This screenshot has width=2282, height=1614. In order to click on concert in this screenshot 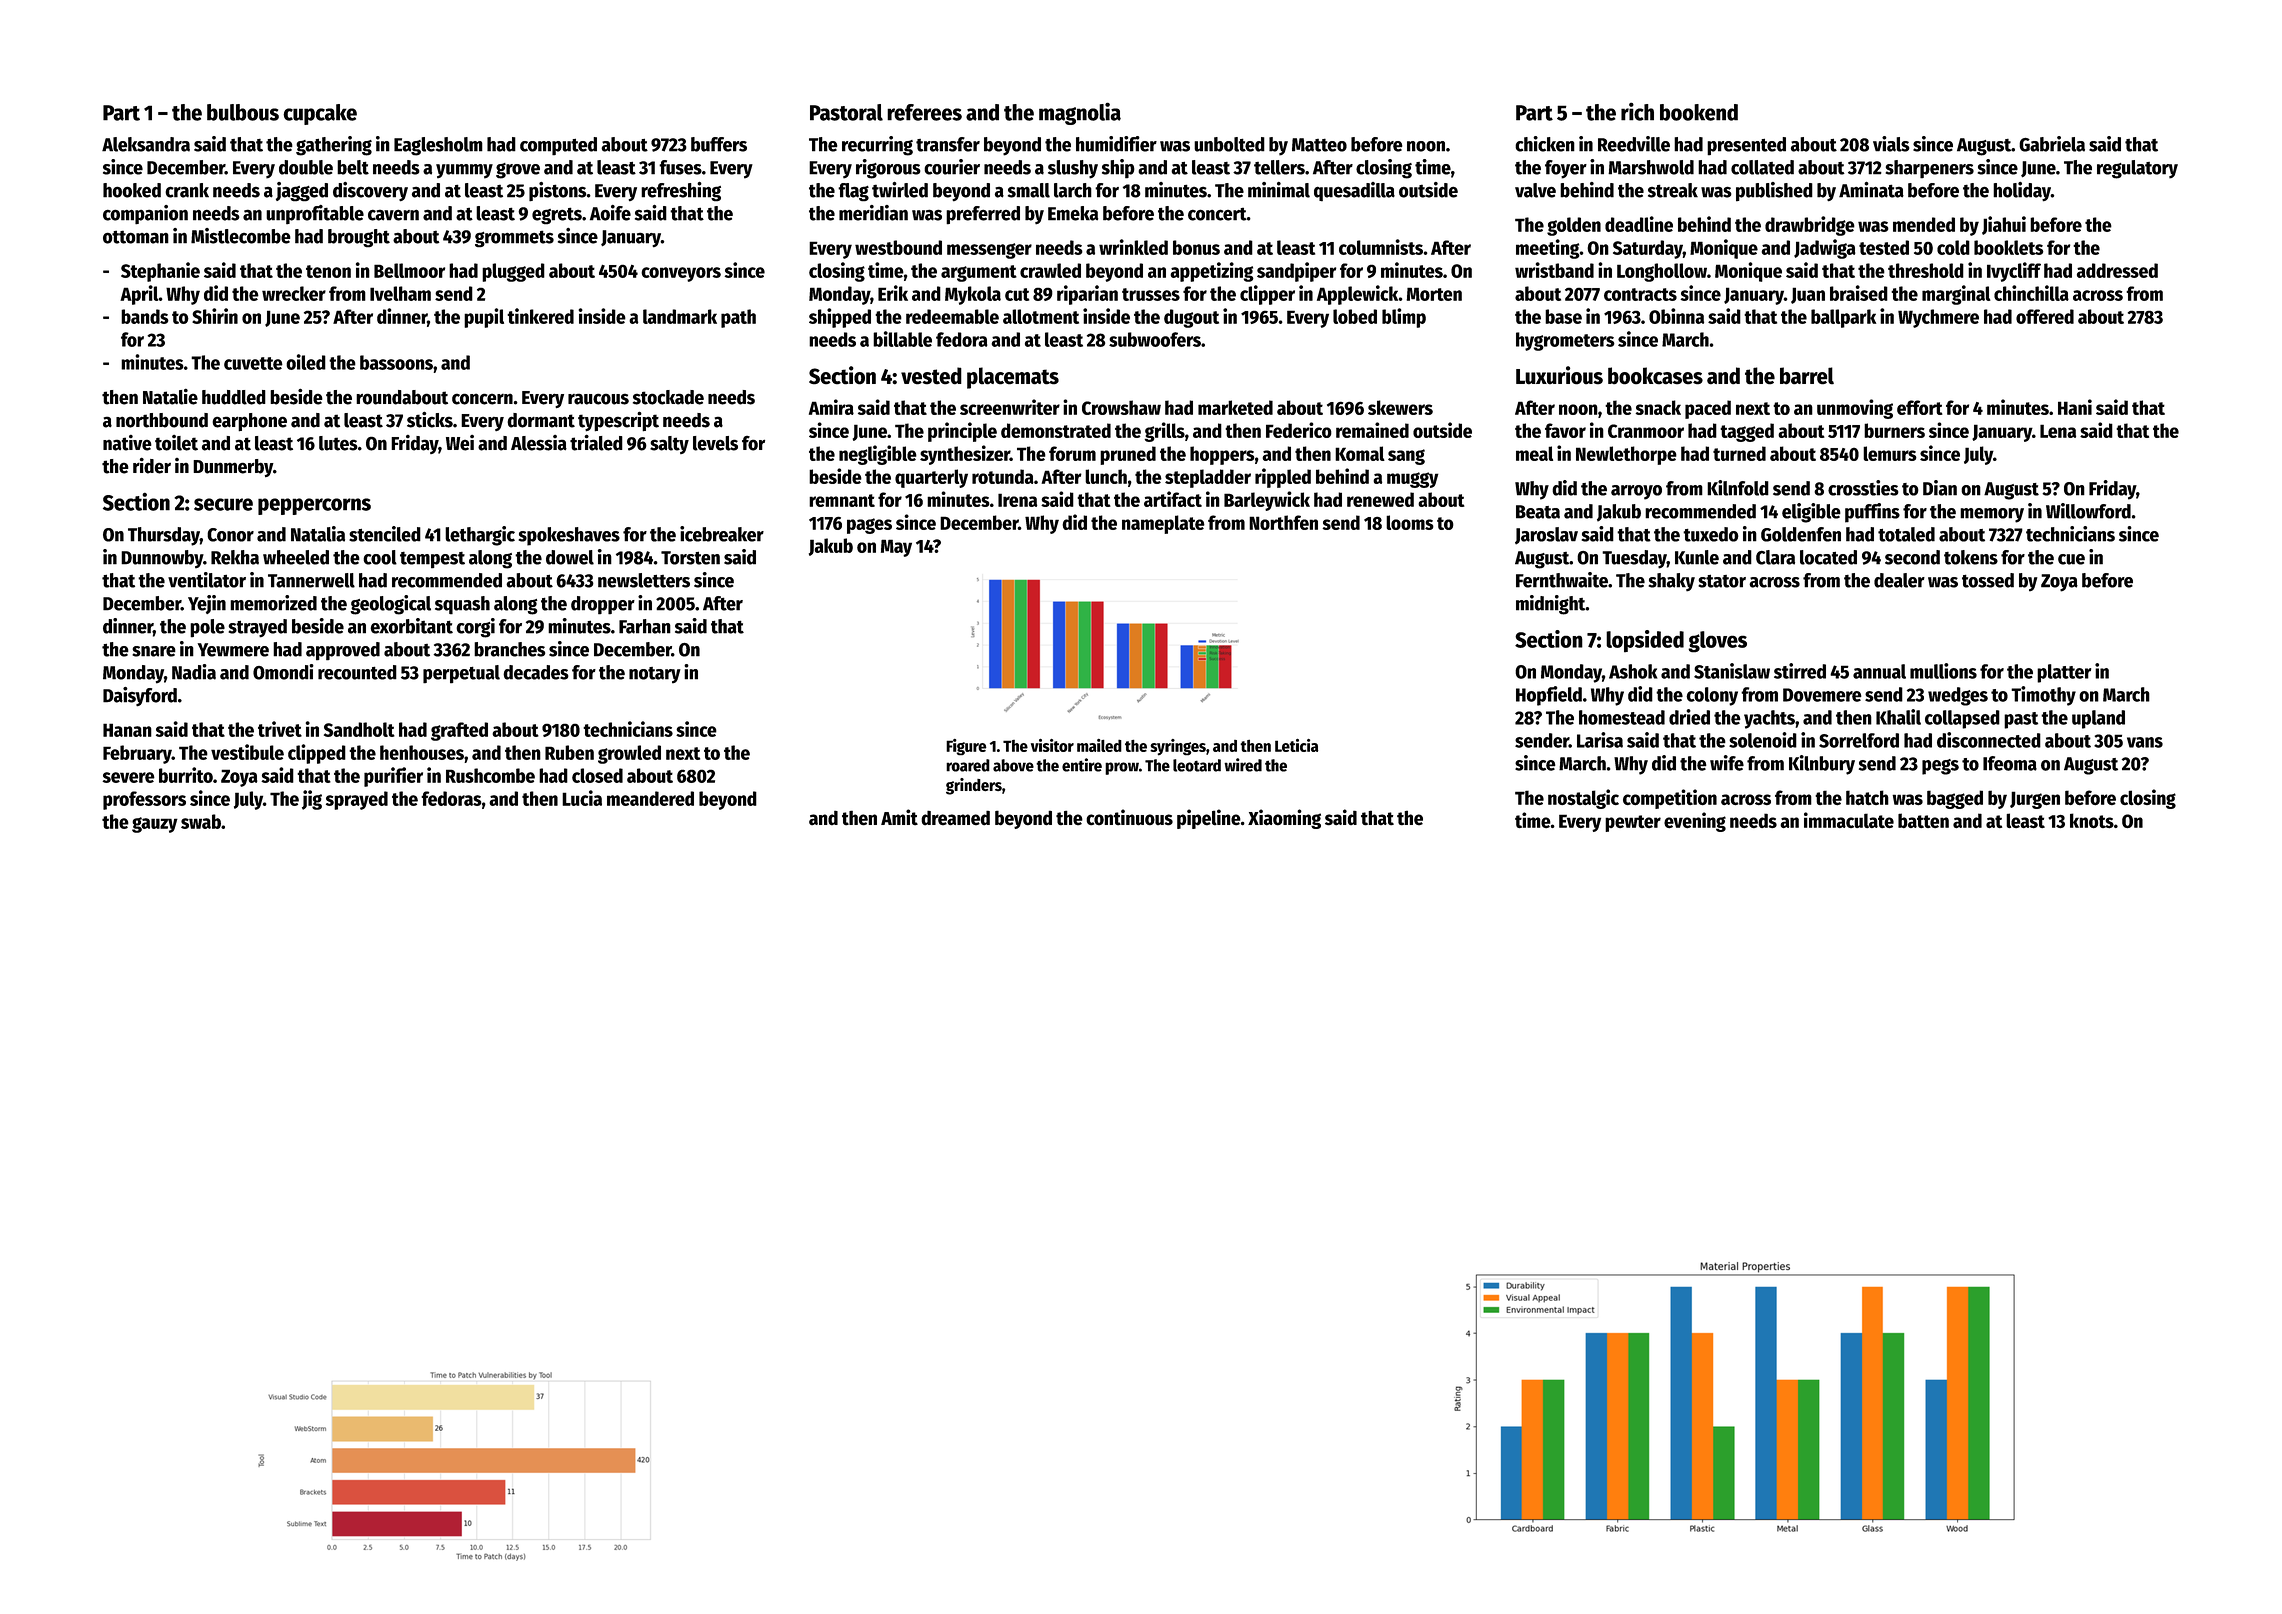, I will do `click(1217, 214)`.
